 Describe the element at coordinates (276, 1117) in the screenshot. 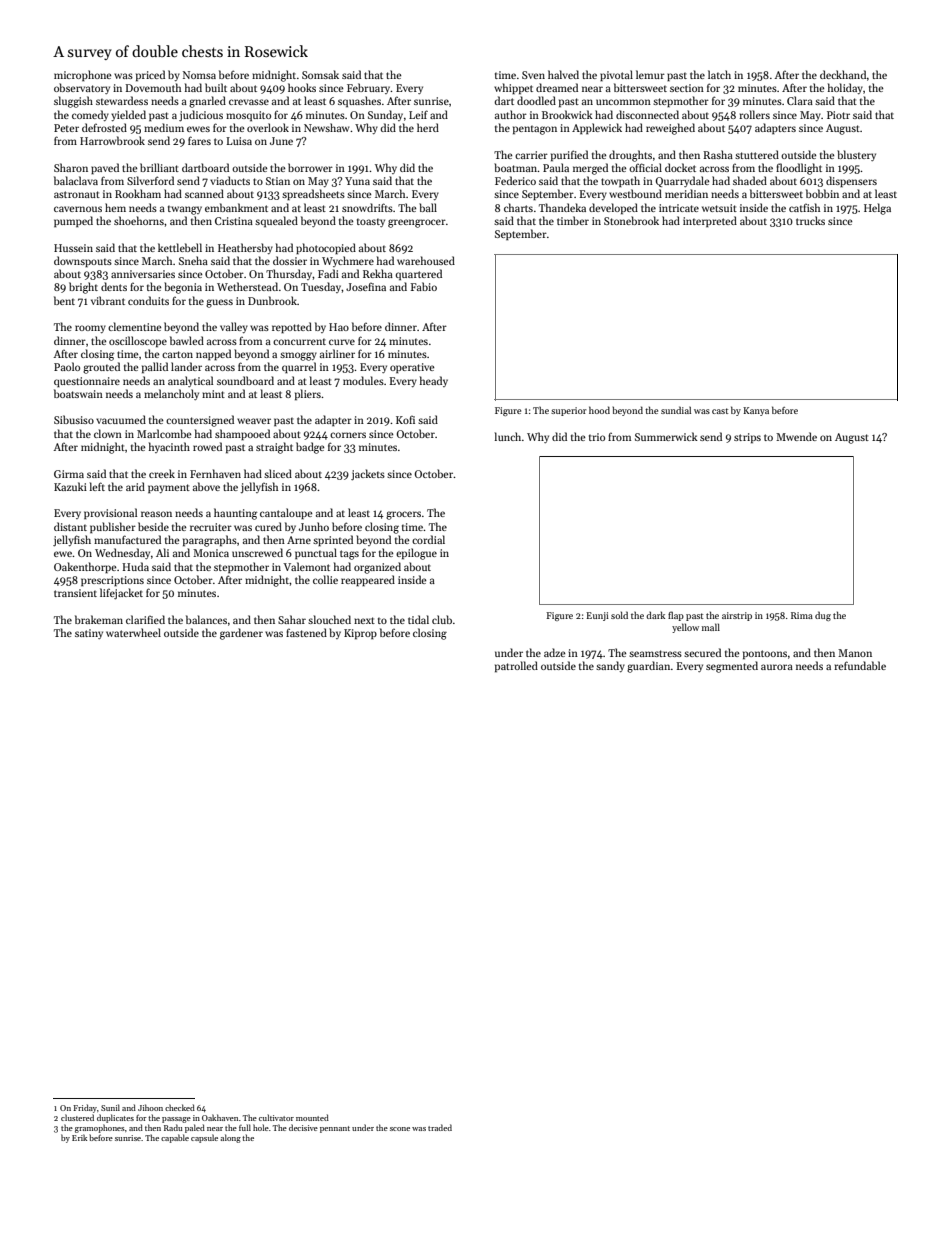

I see `cultivator` at that location.
